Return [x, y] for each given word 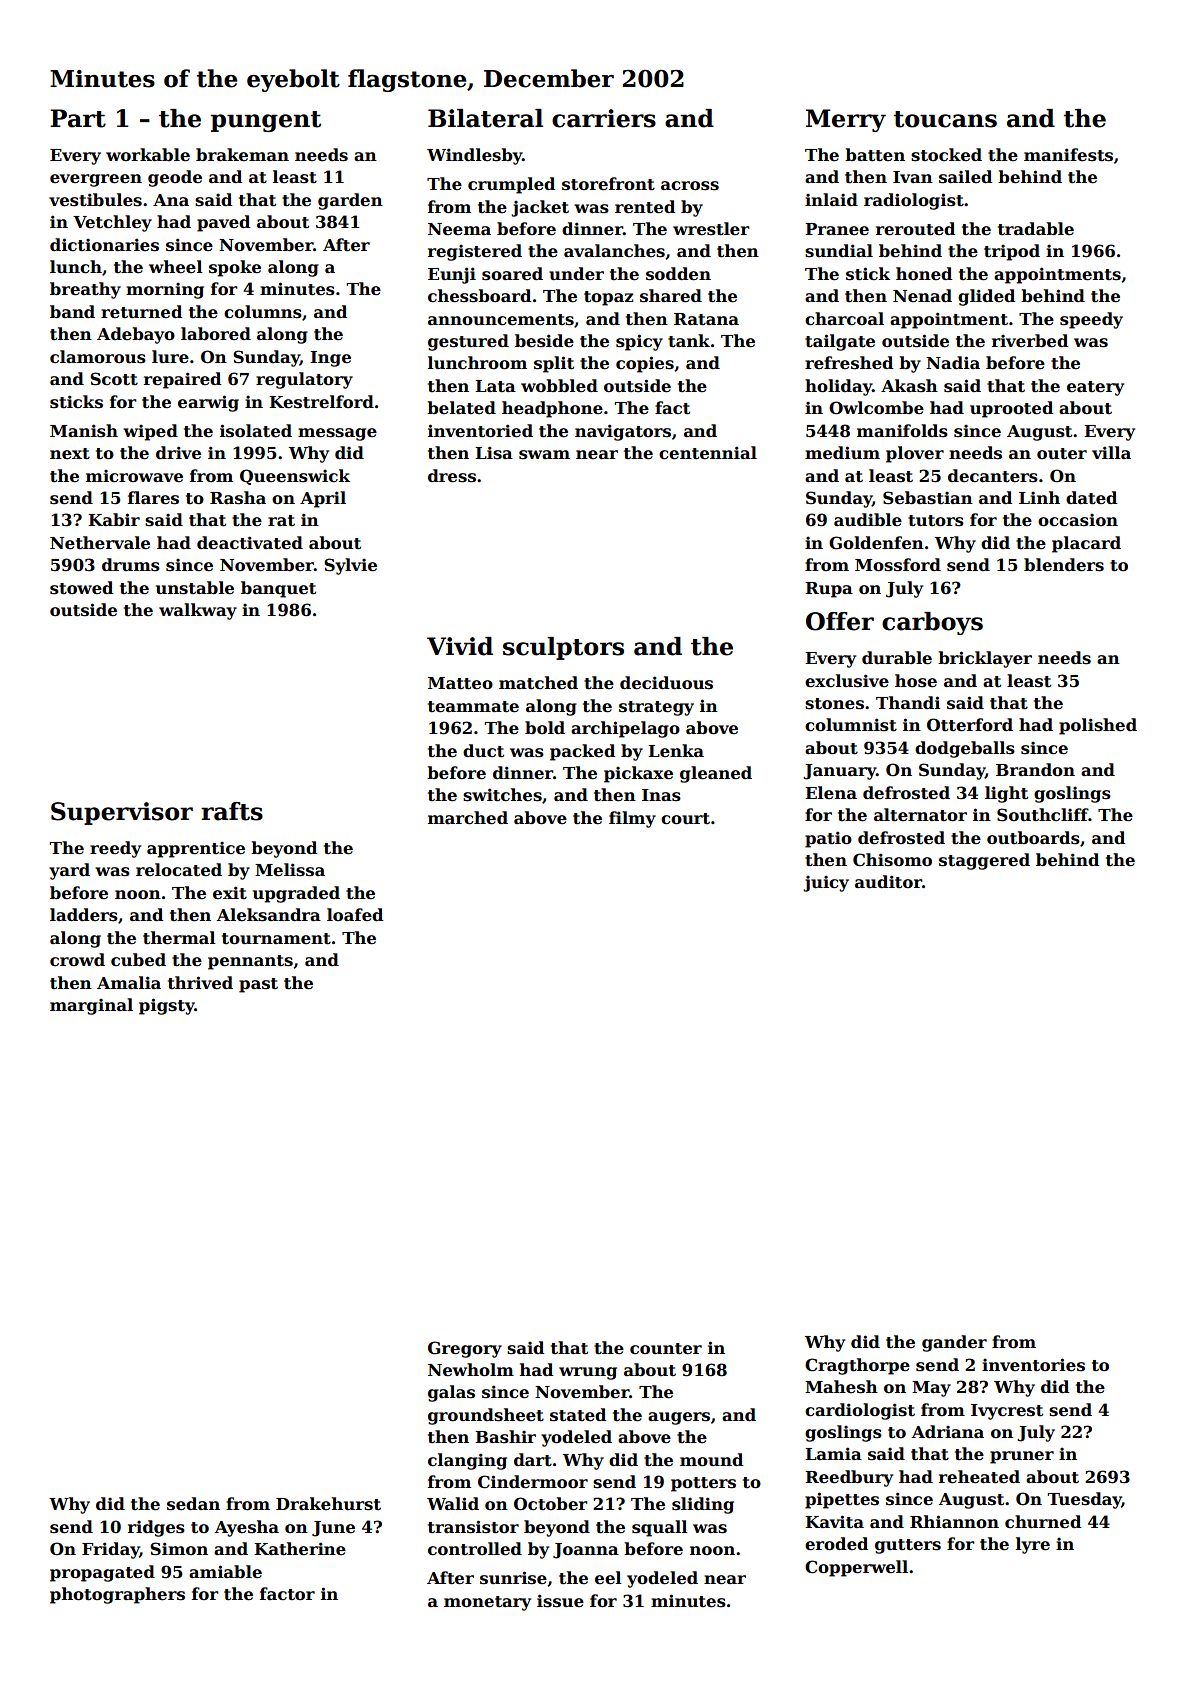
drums [131, 565]
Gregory [465, 1349]
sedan [193, 1504]
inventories [1033, 1365]
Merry [846, 120]
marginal [91, 1006]
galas [451, 1393]
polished [1098, 726]
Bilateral [485, 118]
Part [78, 118]
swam [544, 455]
